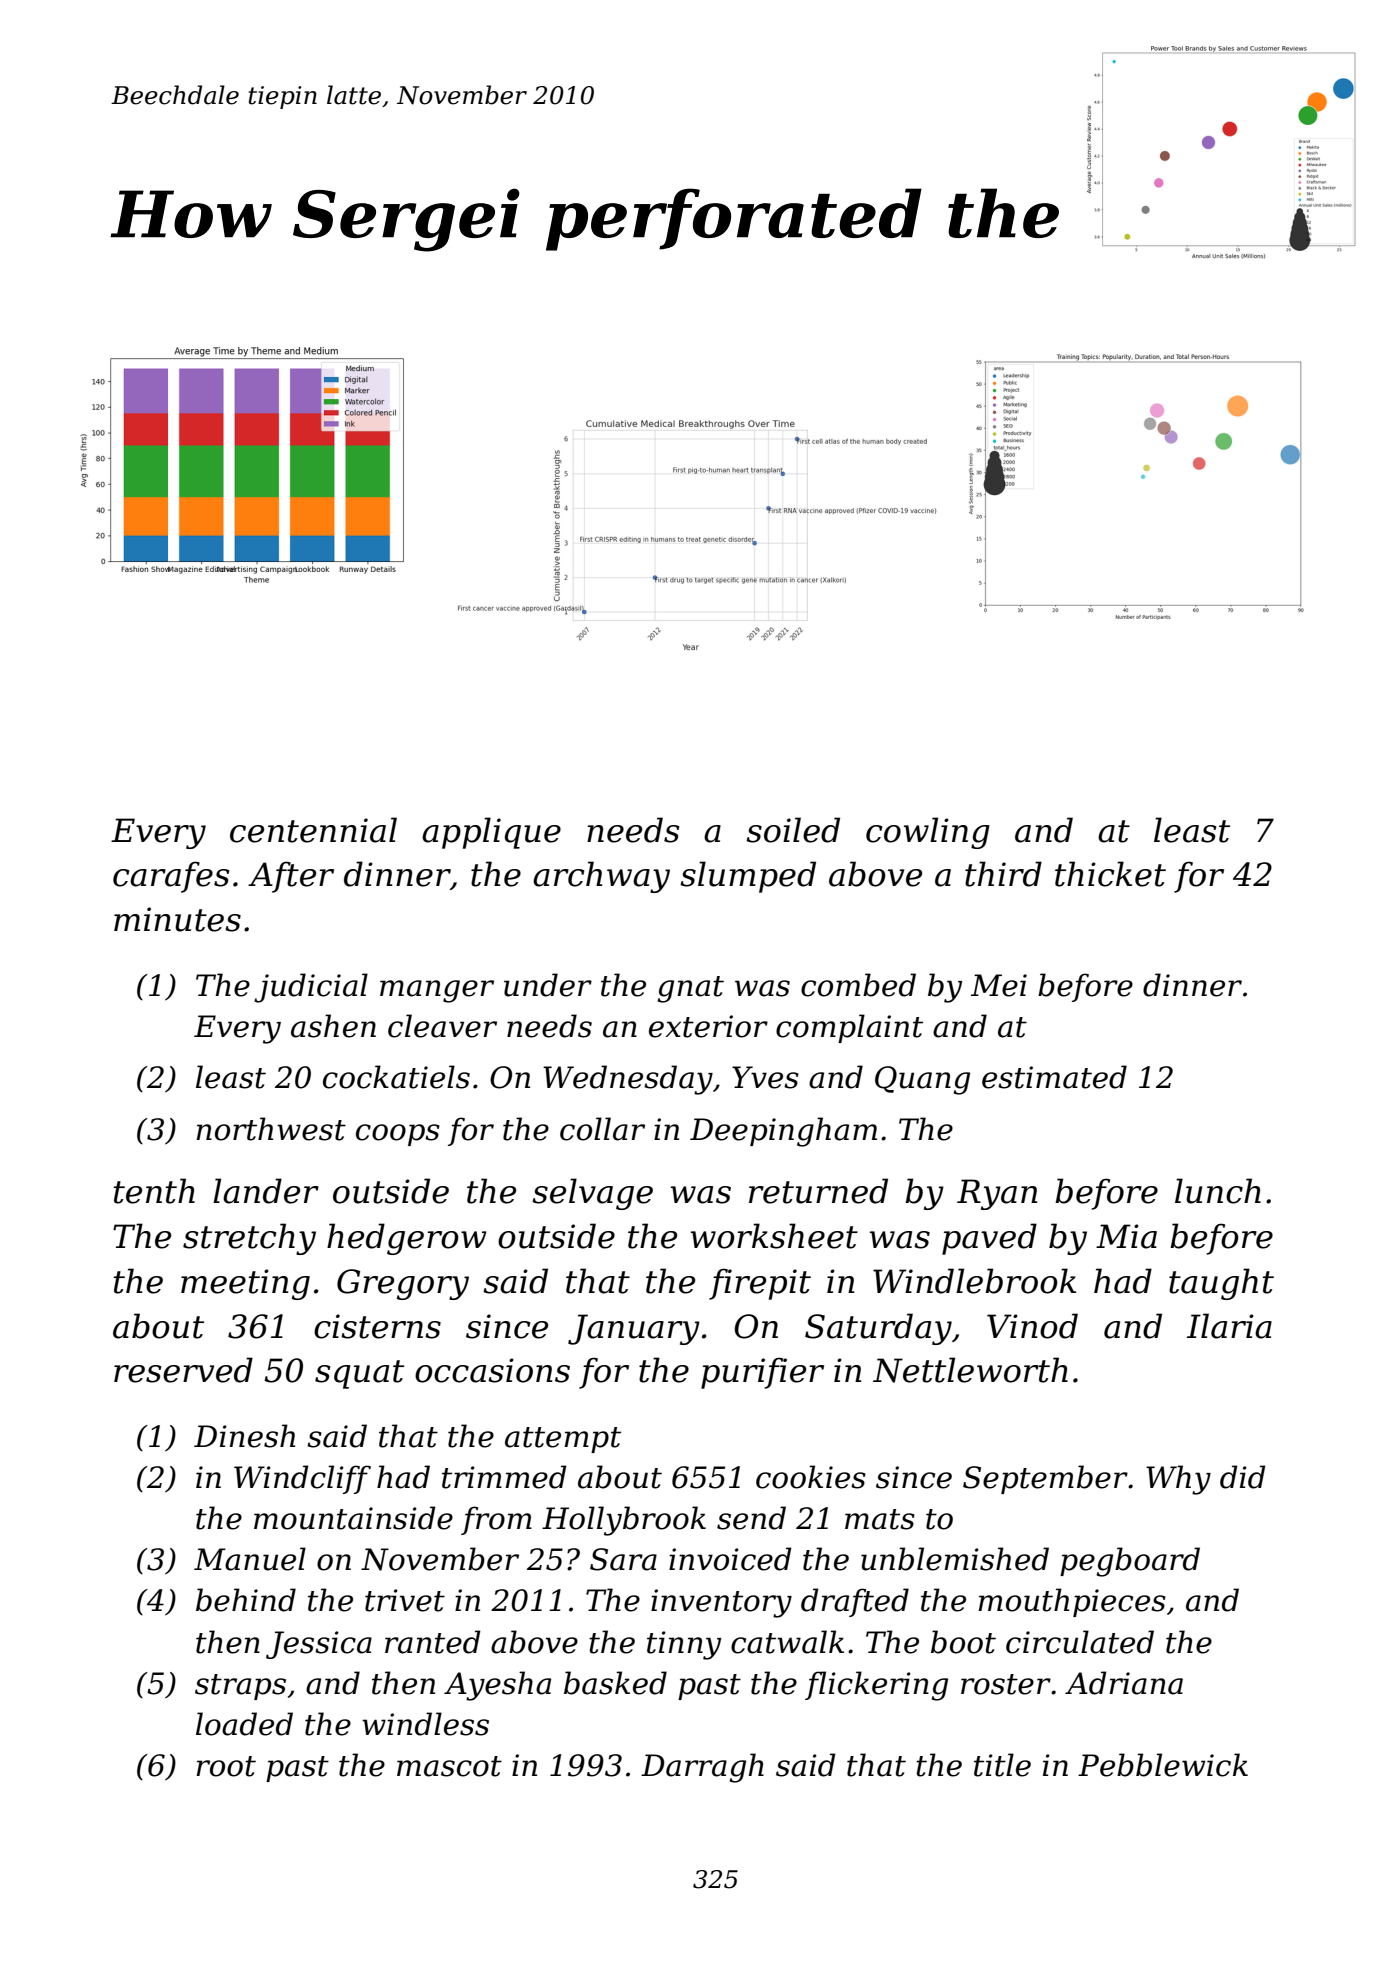  I want to click on Mei, so click(999, 985).
